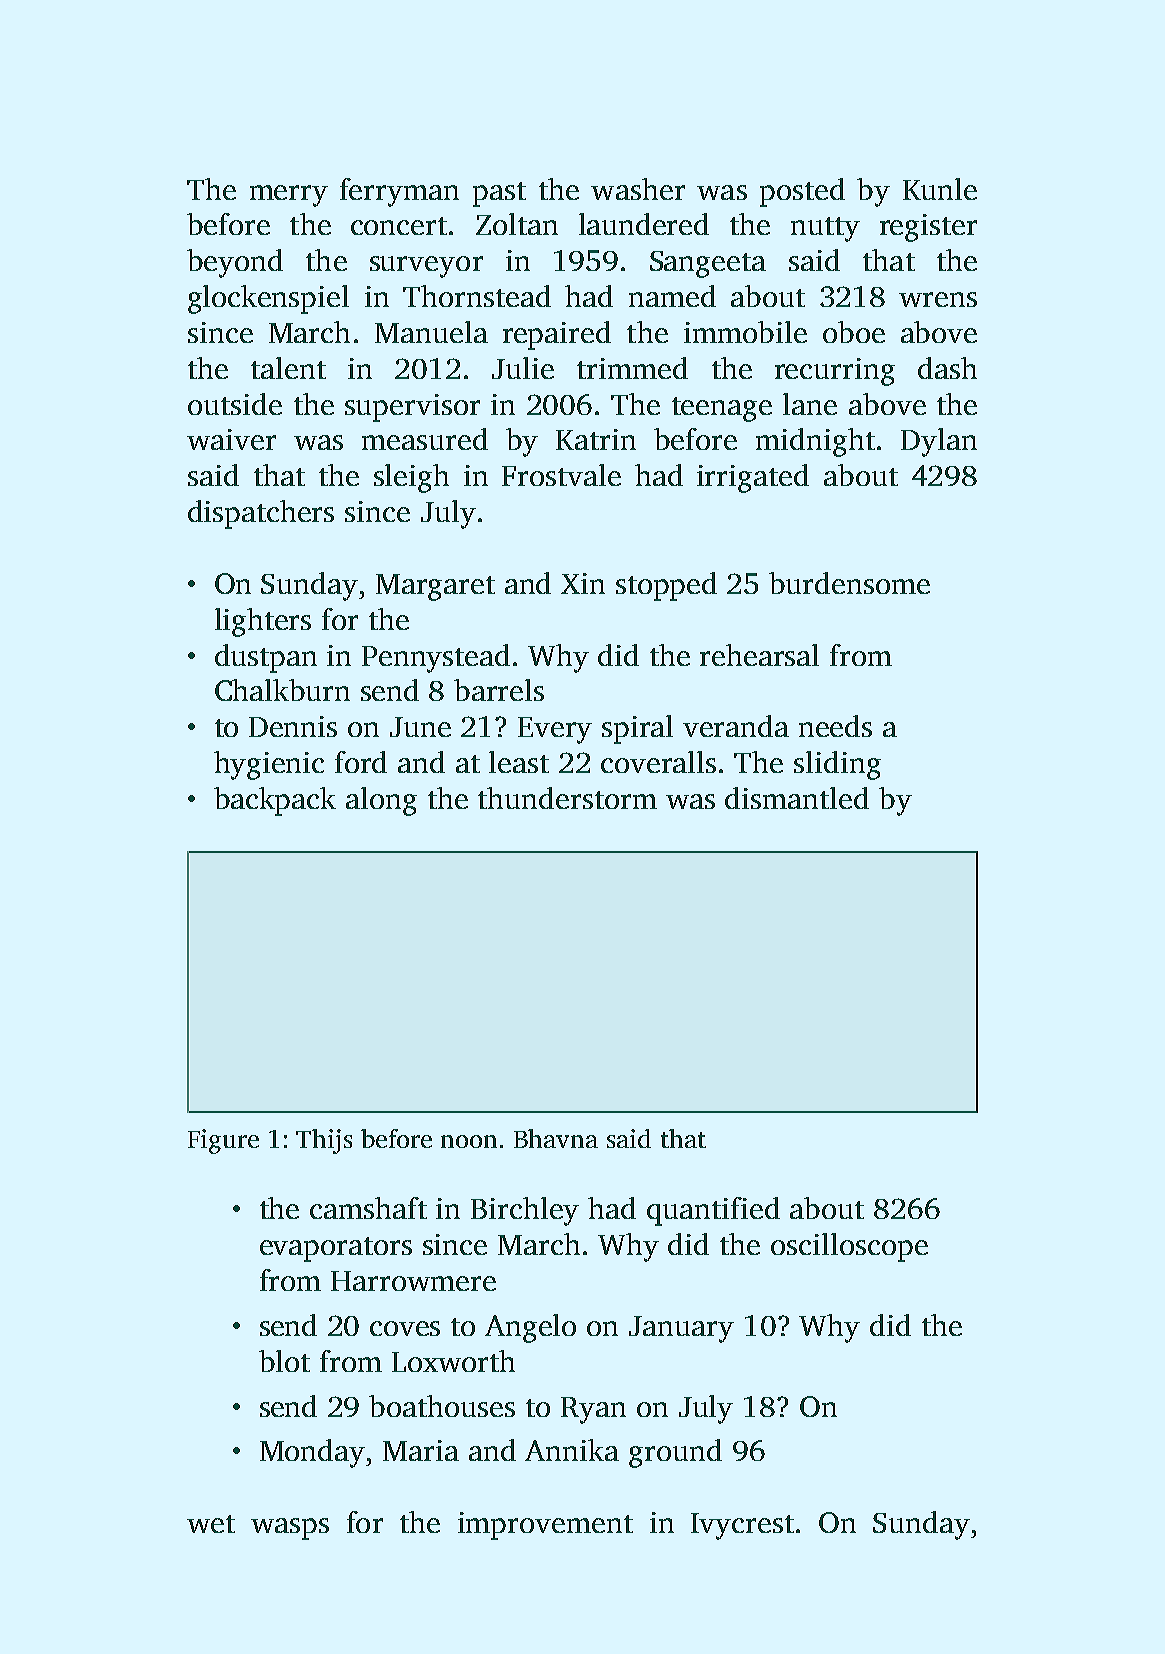 Image resolution: width=1165 pixels, height=1654 pixels. I want to click on wasps, so click(290, 1529).
